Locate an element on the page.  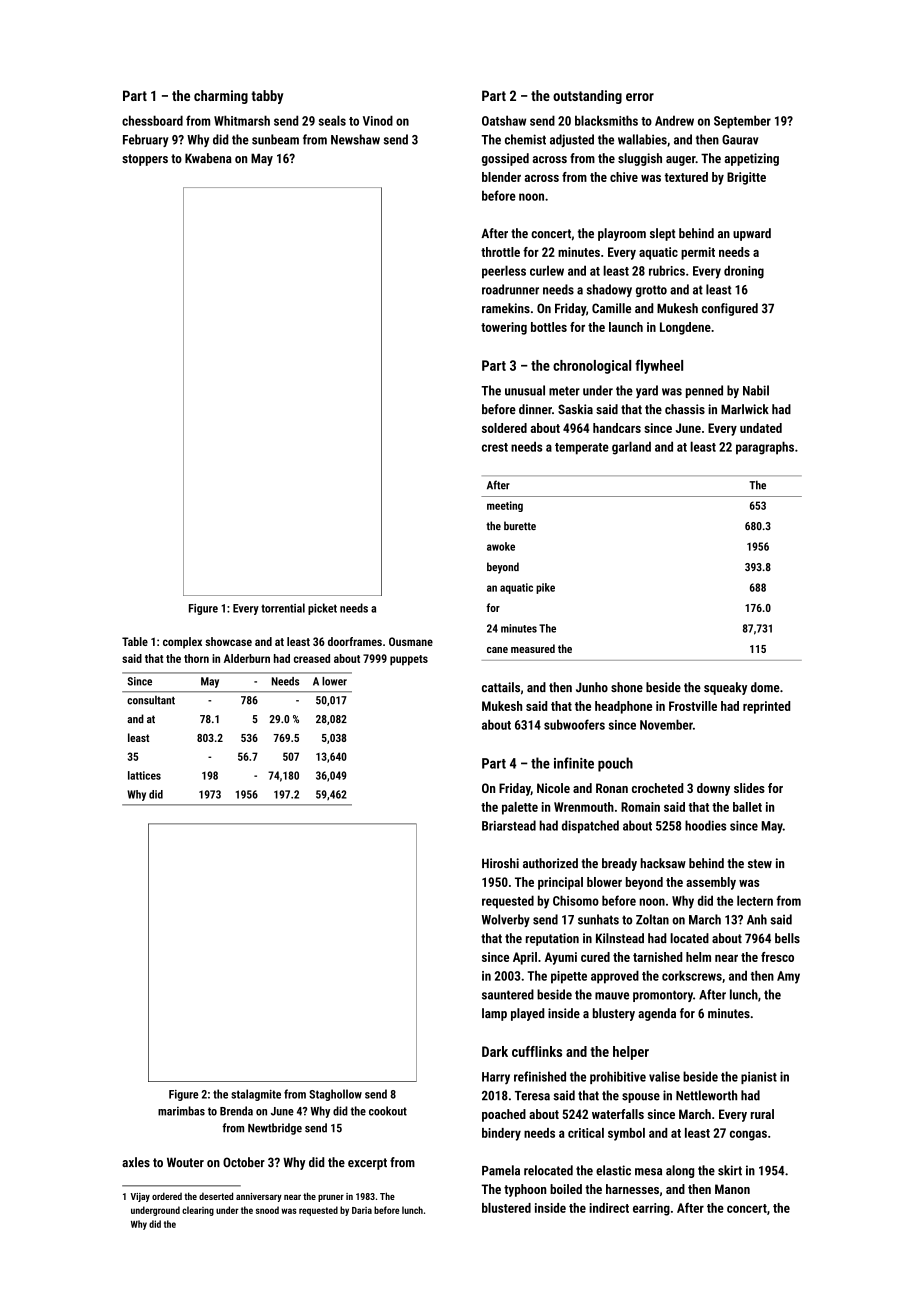
earring is located at coordinates (651, 1209).
